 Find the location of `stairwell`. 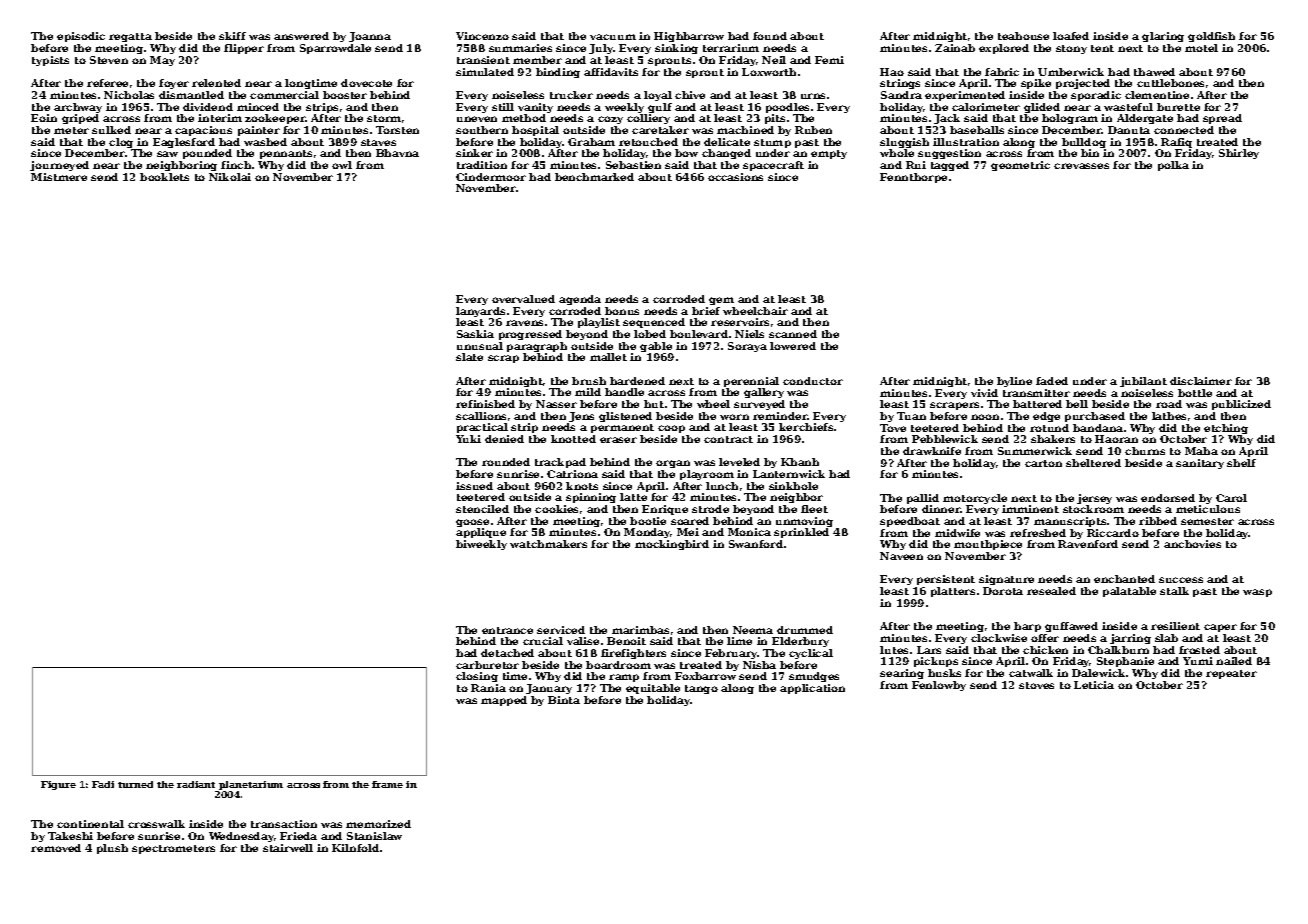

stairwell is located at coordinates (288, 848).
